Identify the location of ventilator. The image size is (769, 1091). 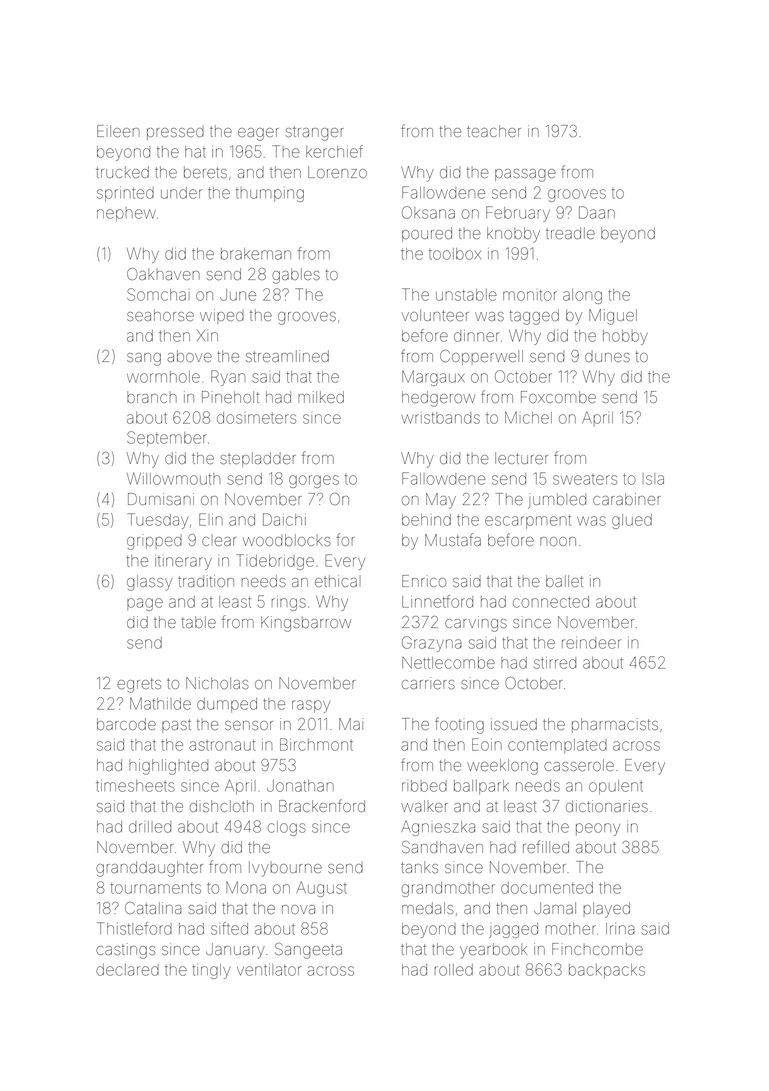
(269, 970).
